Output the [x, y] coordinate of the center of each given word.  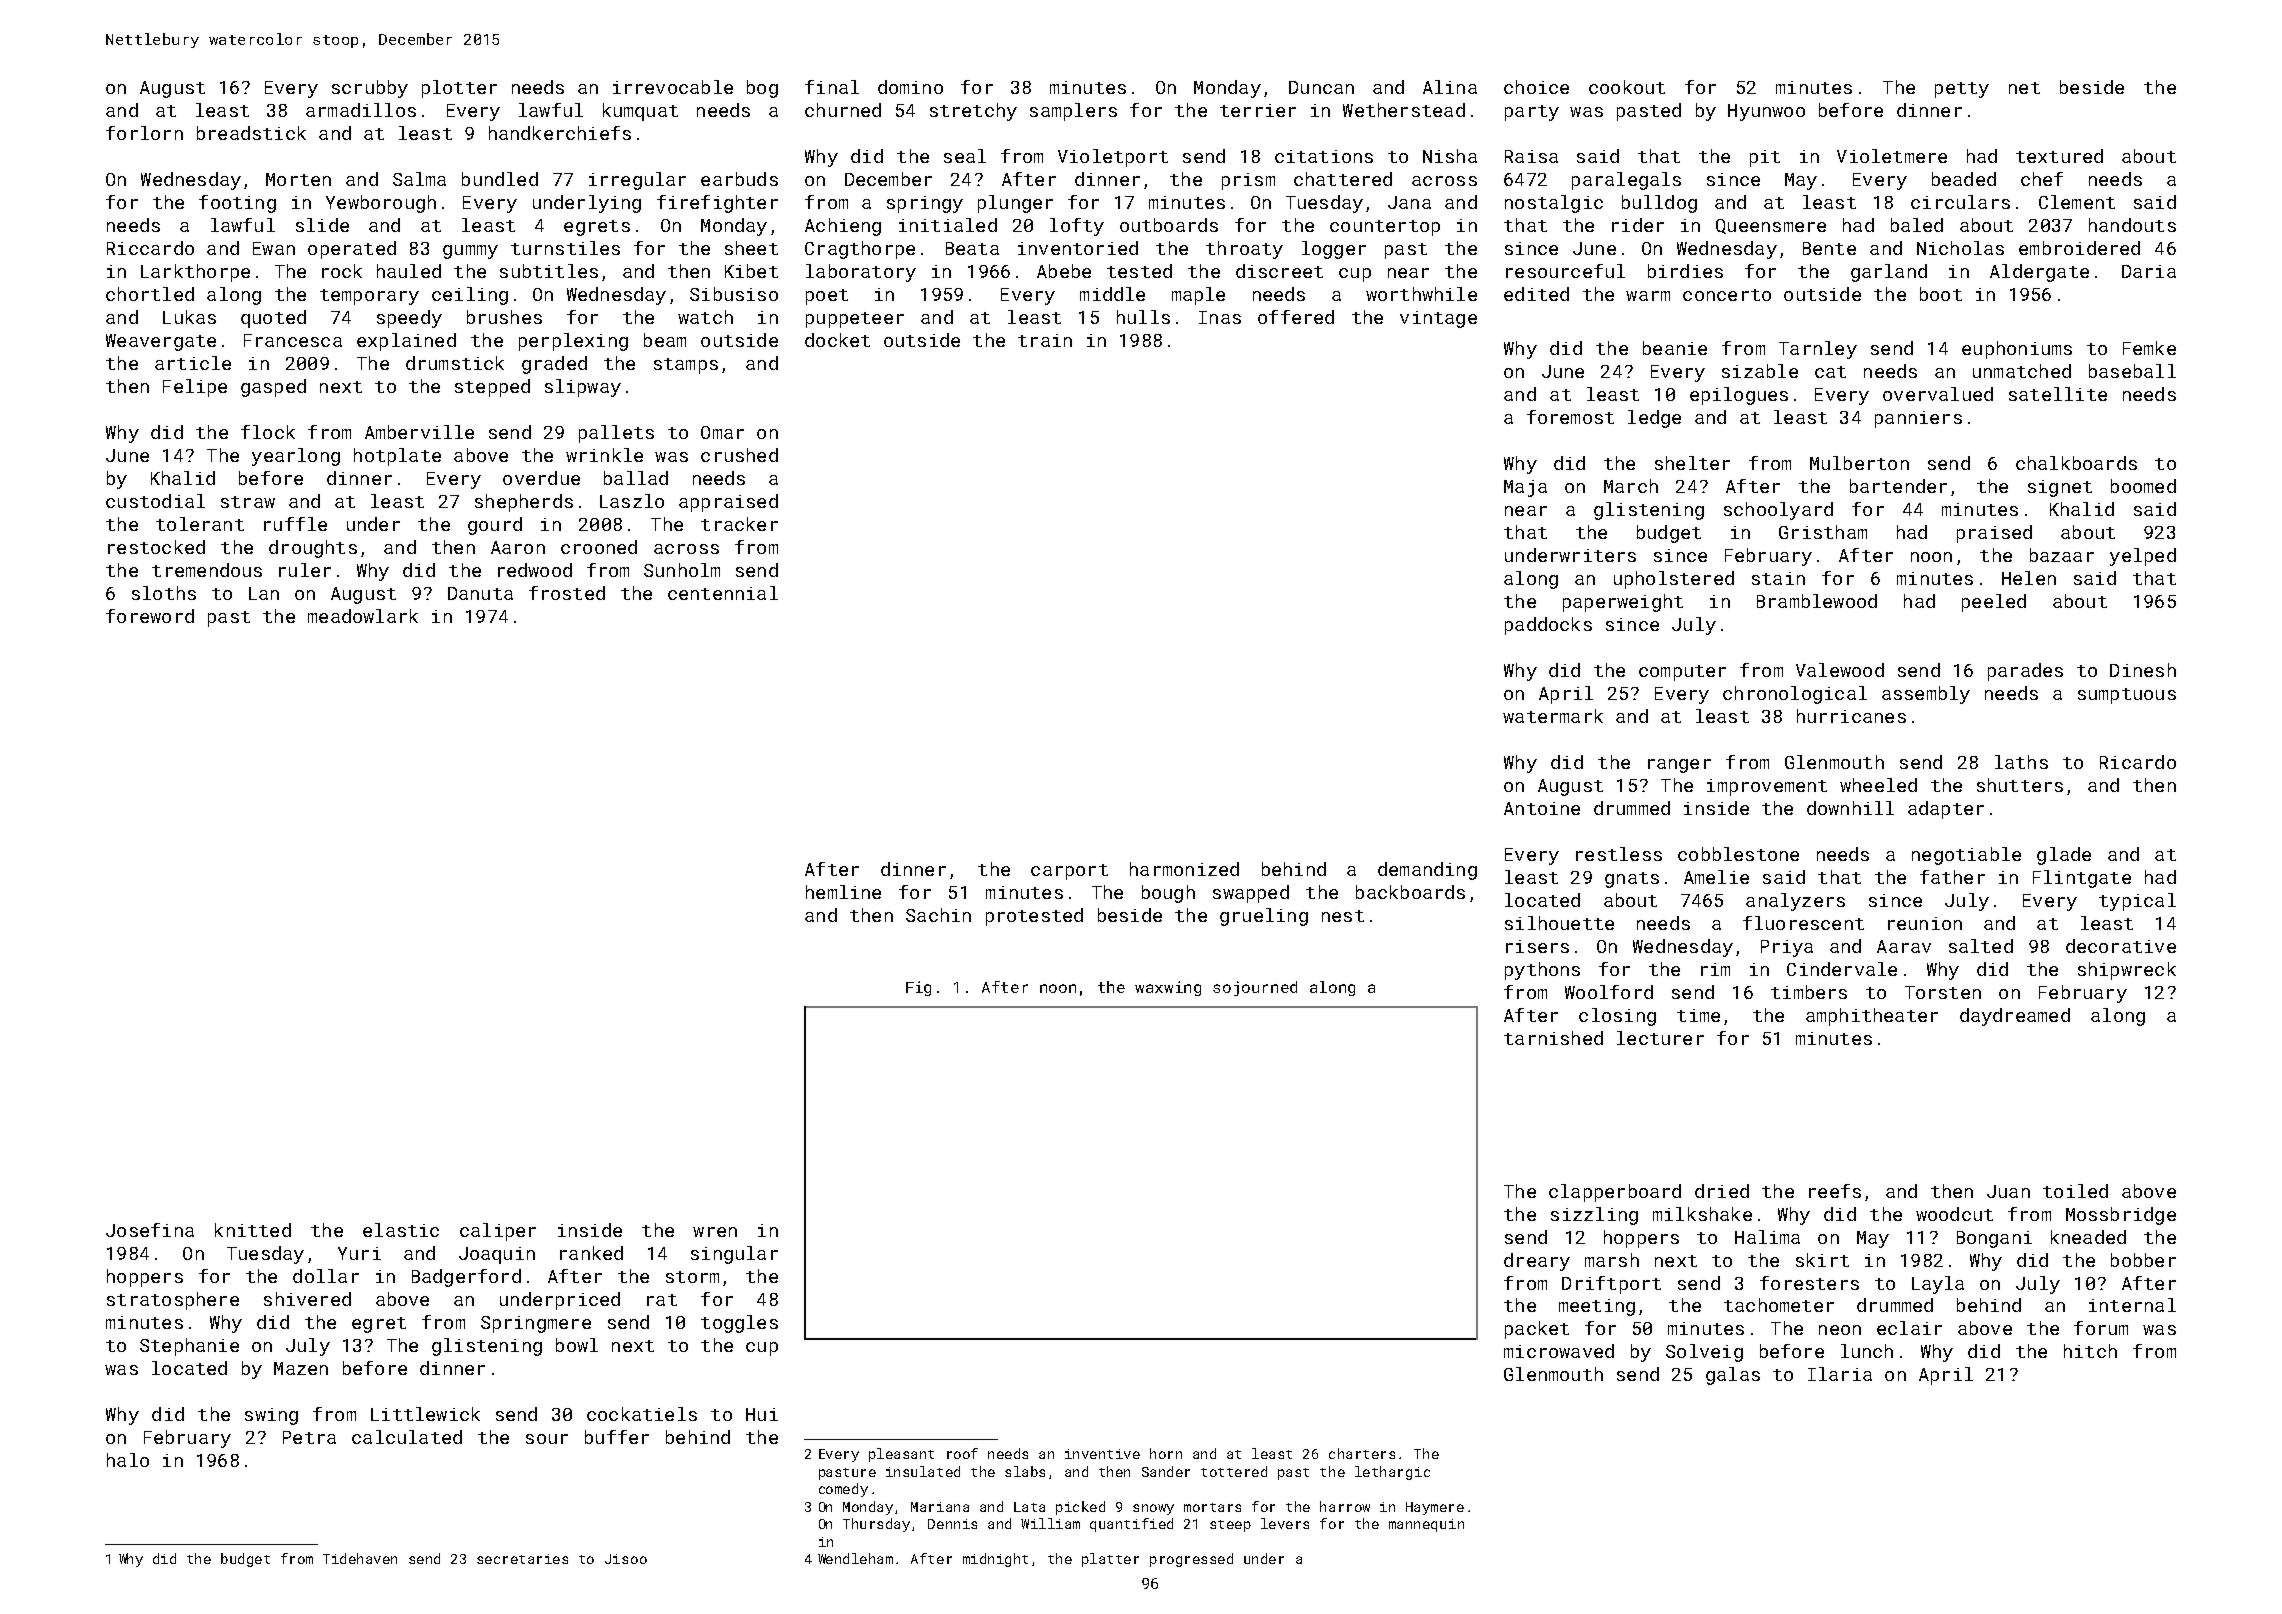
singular [734, 1255]
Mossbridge [2121, 1216]
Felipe [195, 388]
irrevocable [673, 87]
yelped [2143, 557]
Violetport [1113, 158]
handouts [2132, 225]
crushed [739, 455]
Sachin [938, 915]
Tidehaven [360, 1558]
